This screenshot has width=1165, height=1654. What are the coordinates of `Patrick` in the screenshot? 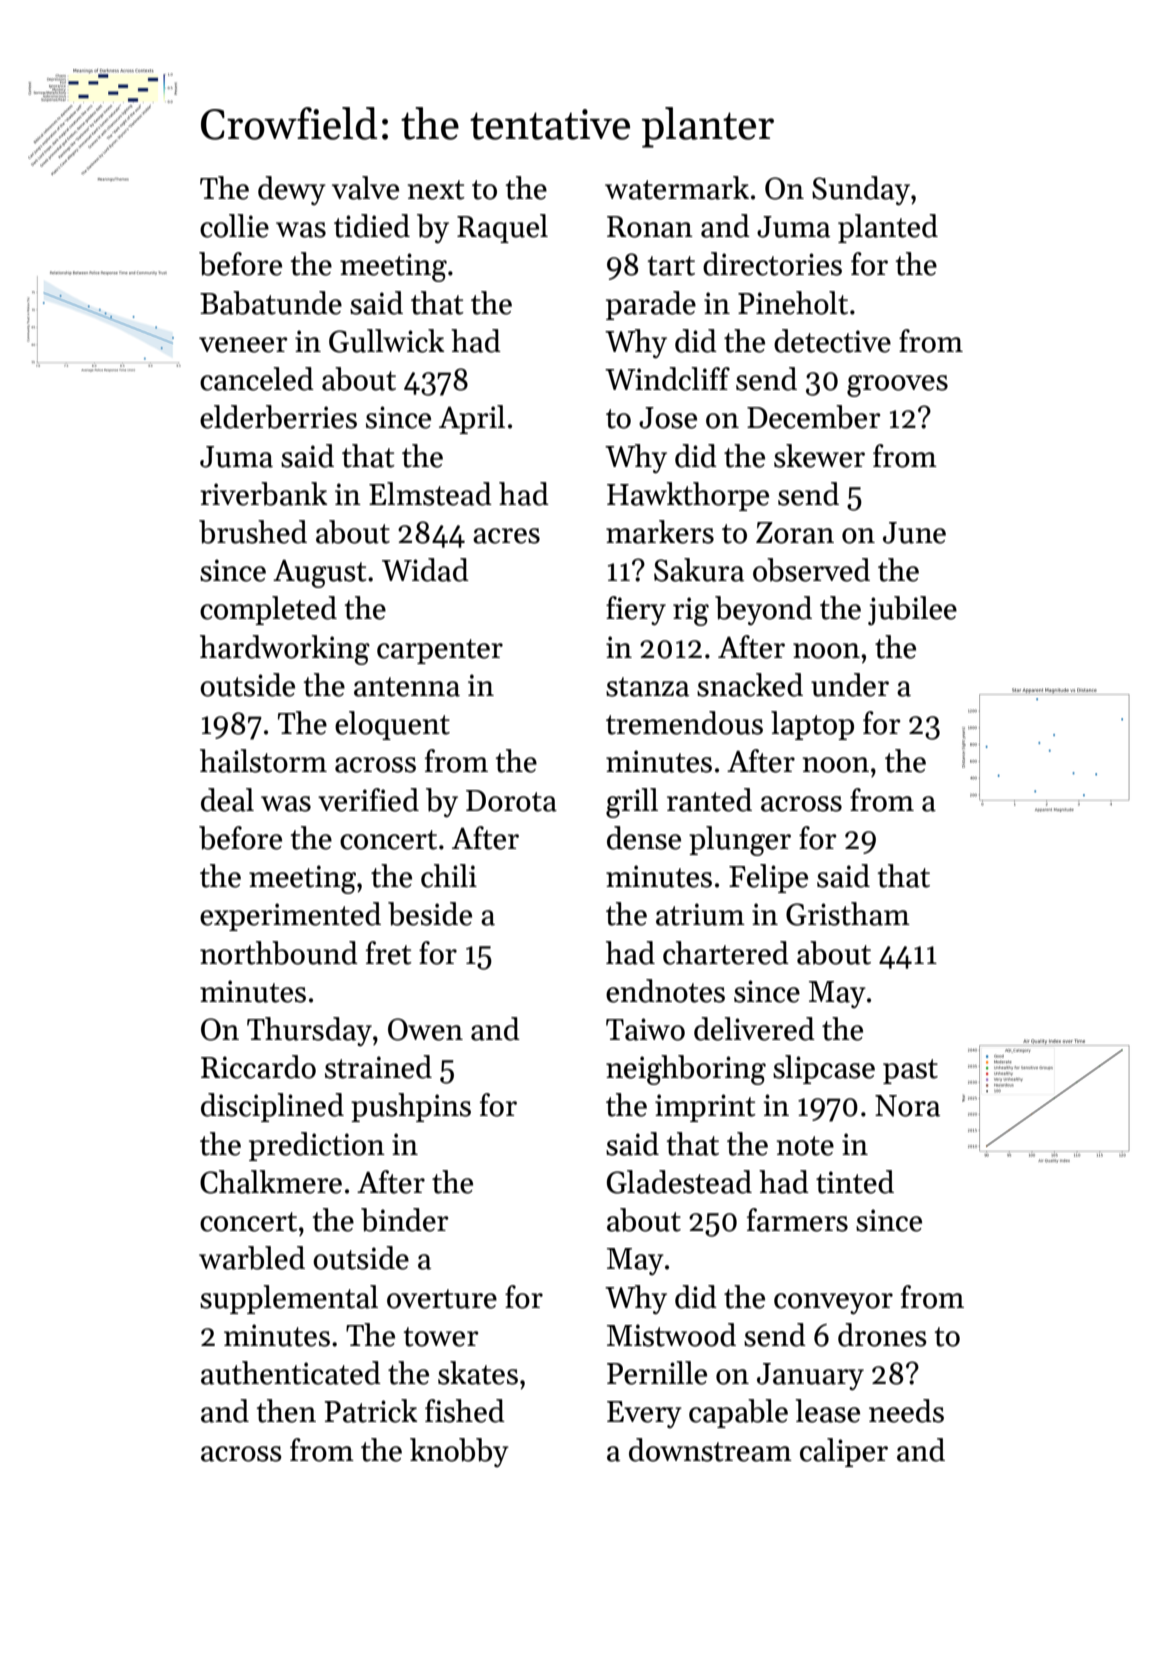 It's located at (371, 1411).
